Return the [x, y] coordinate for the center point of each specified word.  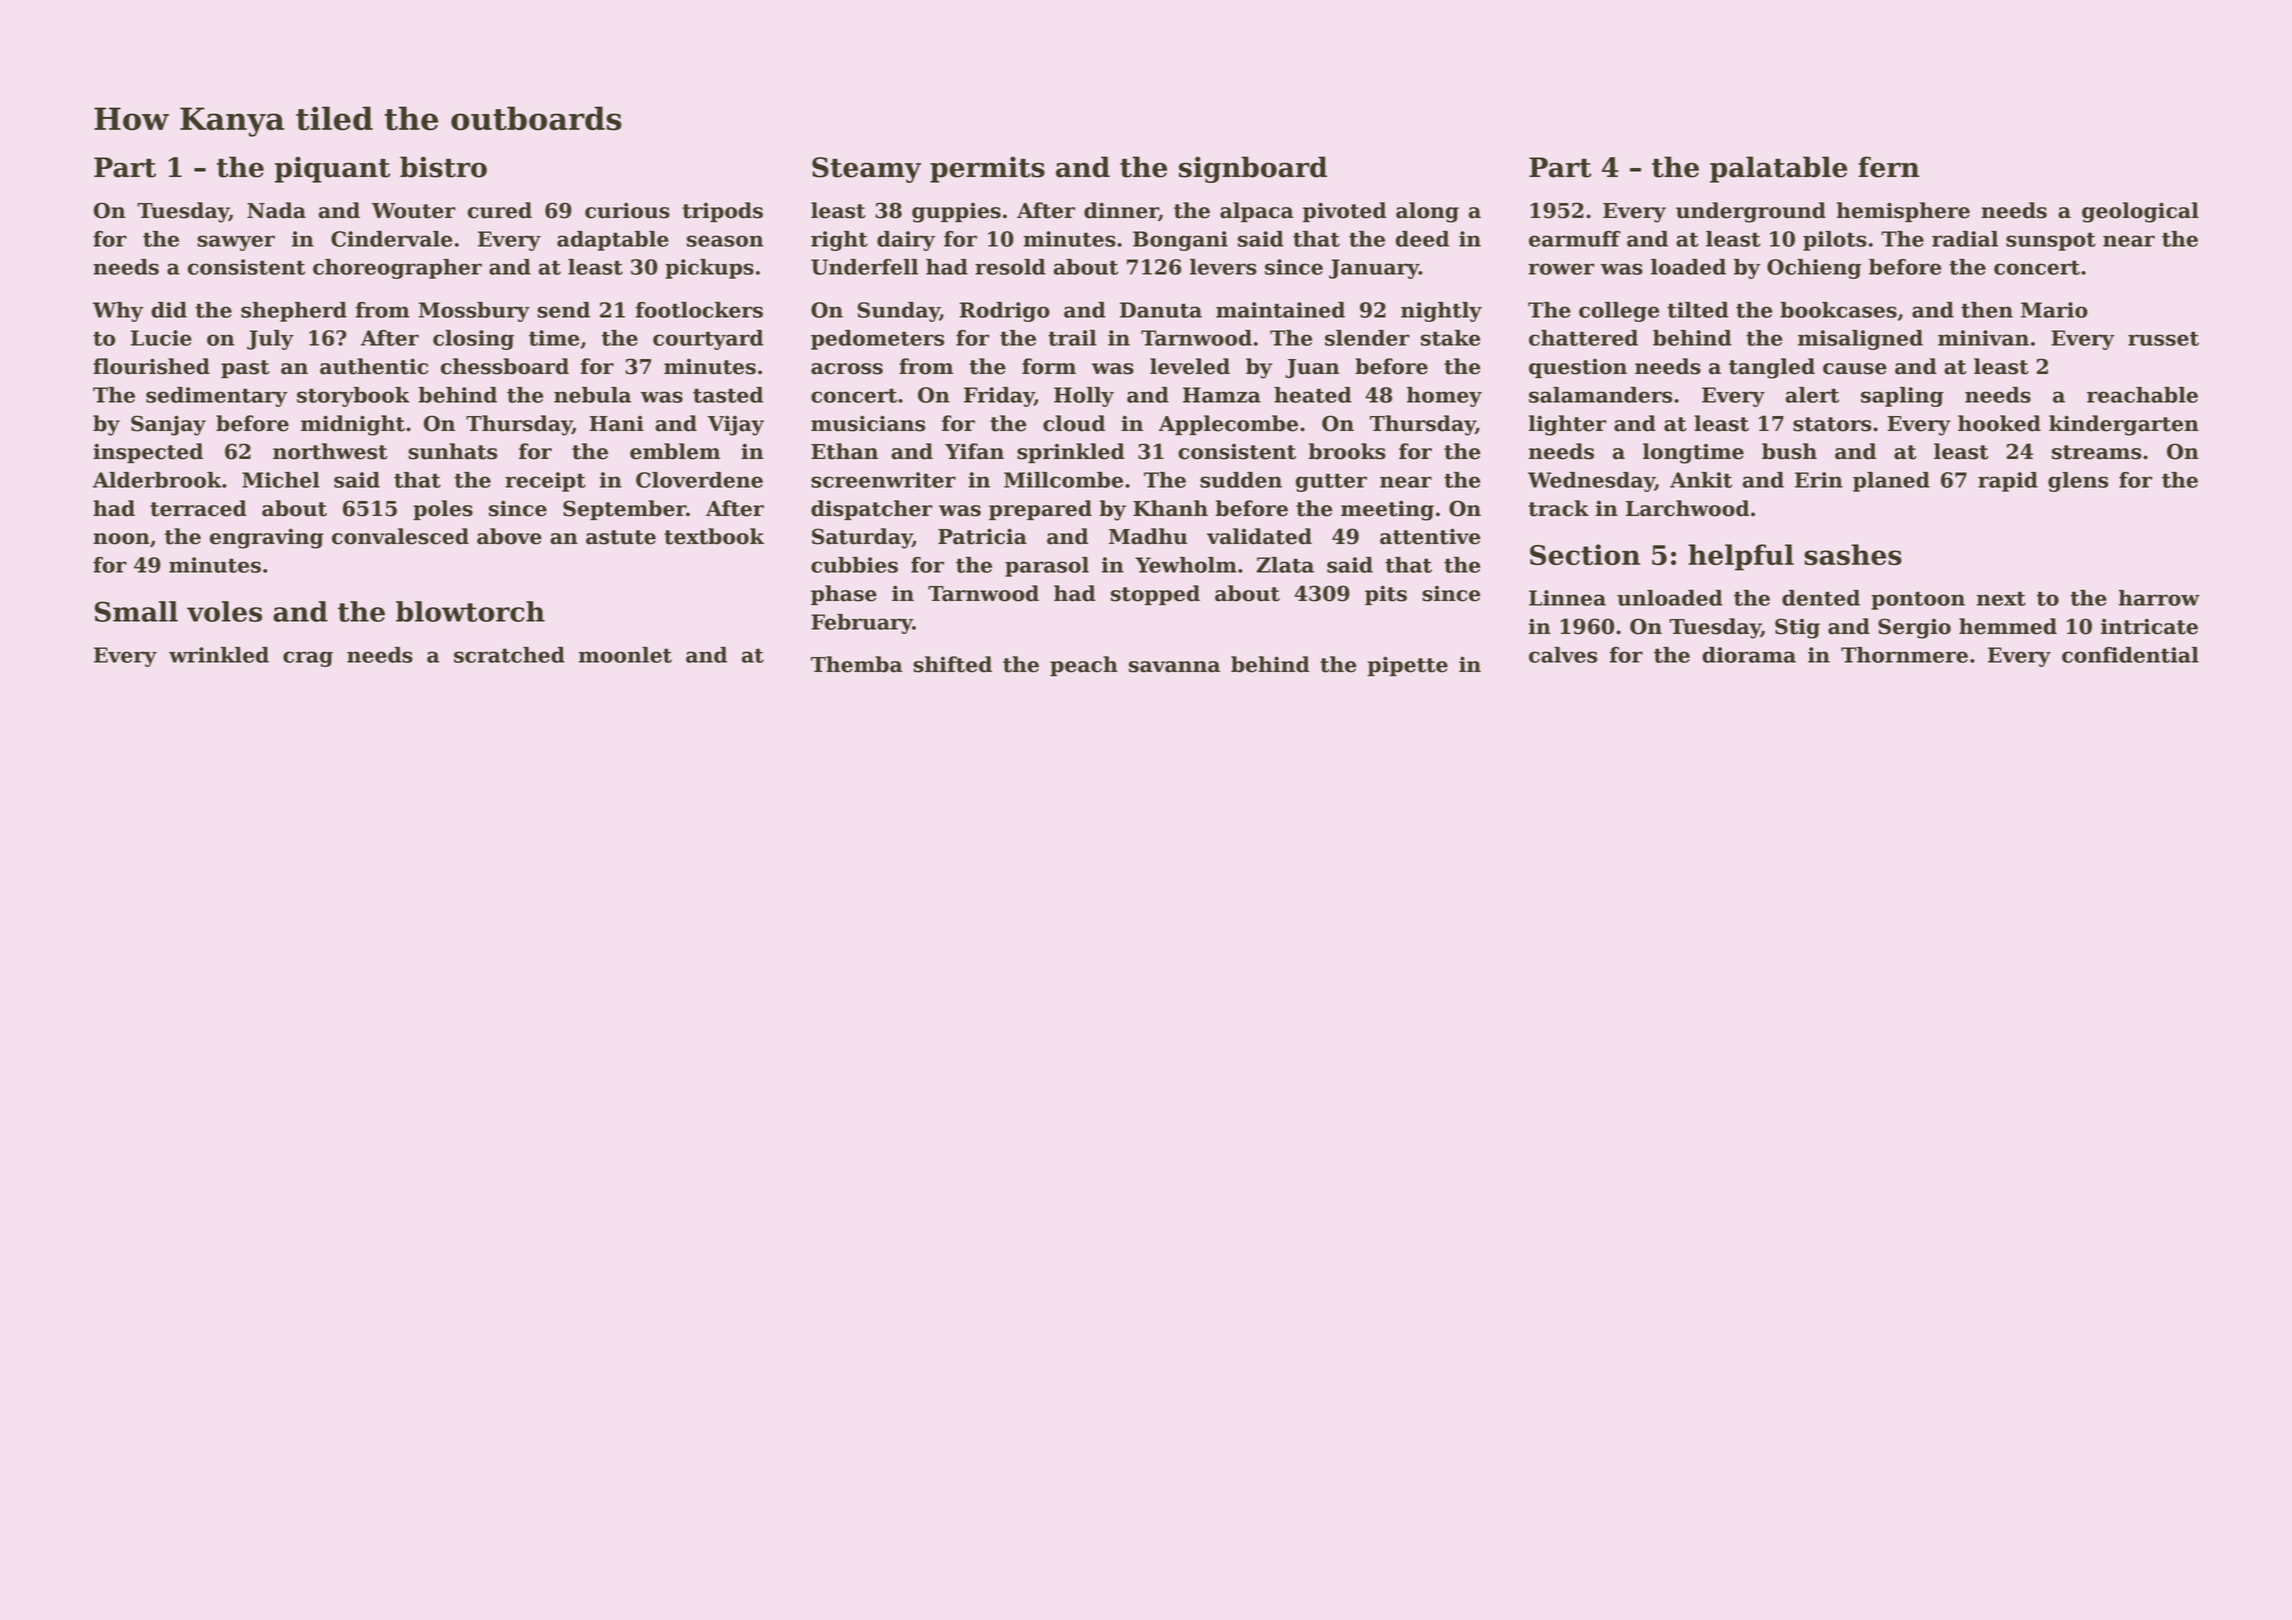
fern [1889, 167]
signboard [1253, 169]
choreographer [397, 269]
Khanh [1170, 508]
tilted [1698, 310]
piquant [332, 169]
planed [1891, 482]
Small [136, 611]
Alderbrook [157, 480]
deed [1422, 239]
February [862, 624]
